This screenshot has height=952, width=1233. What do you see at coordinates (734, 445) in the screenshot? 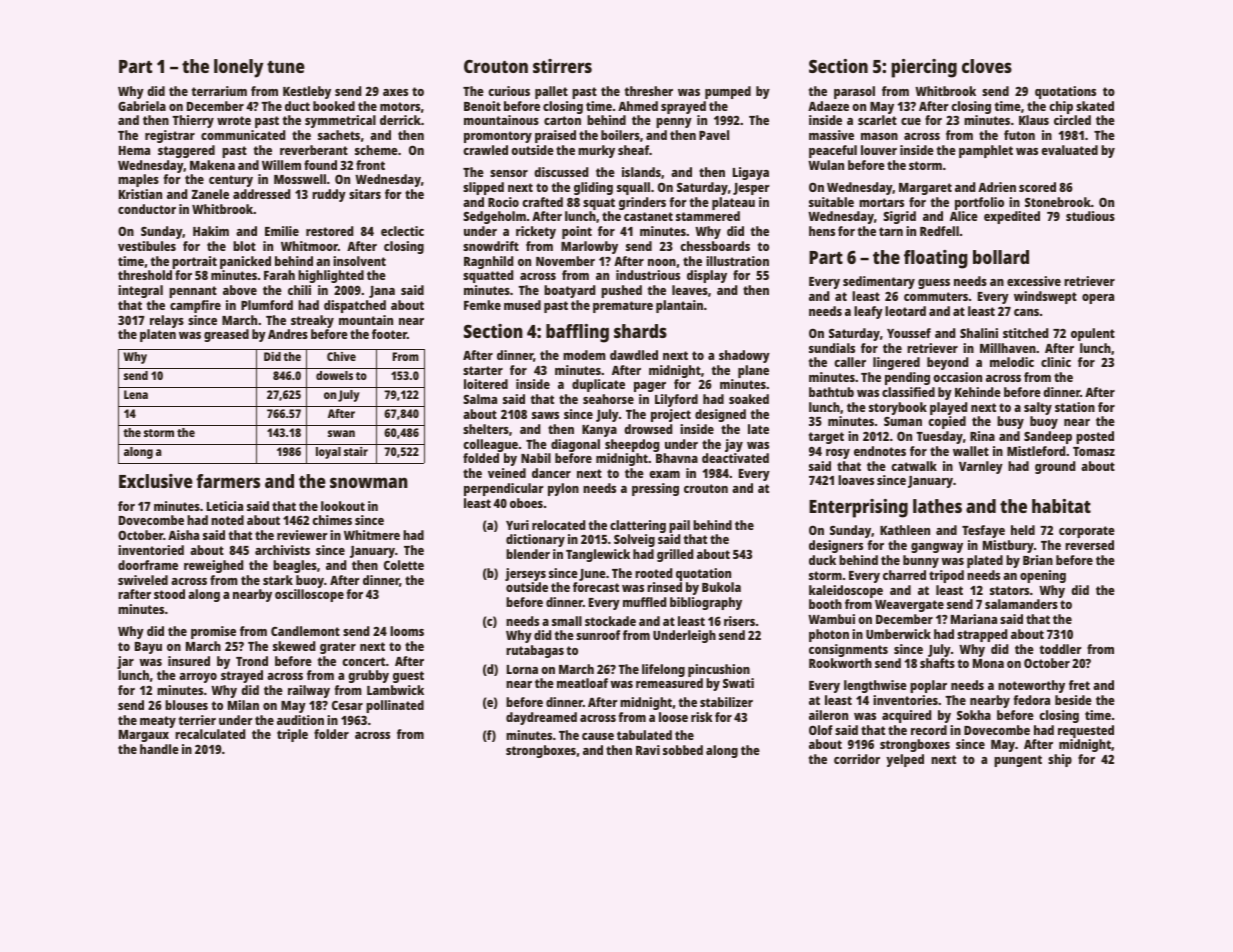
I see `jay` at bounding box center [734, 445].
